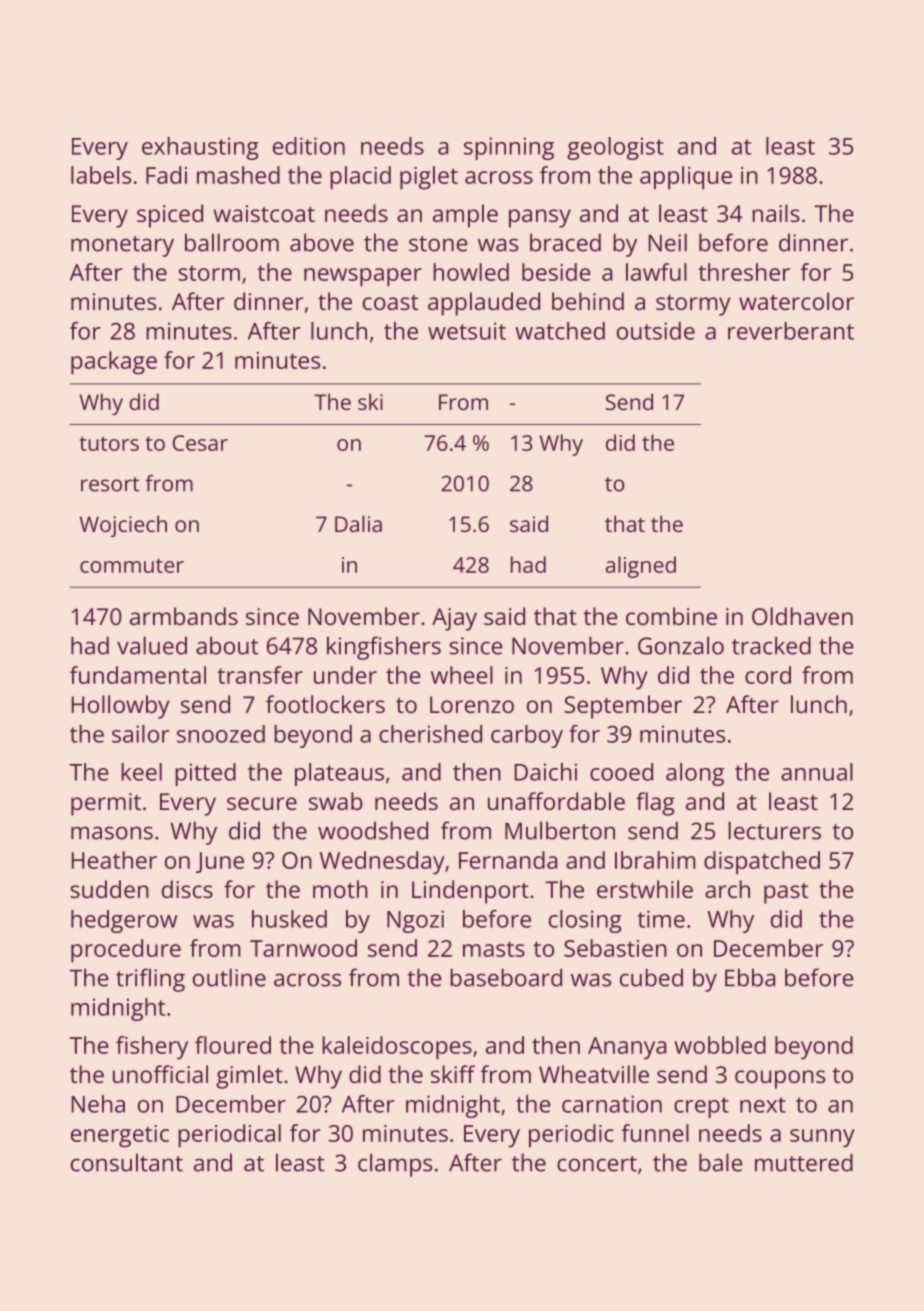  What do you see at coordinates (170, 216) in the screenshot?
I see `spiced` at bounding box center [170, 216].
